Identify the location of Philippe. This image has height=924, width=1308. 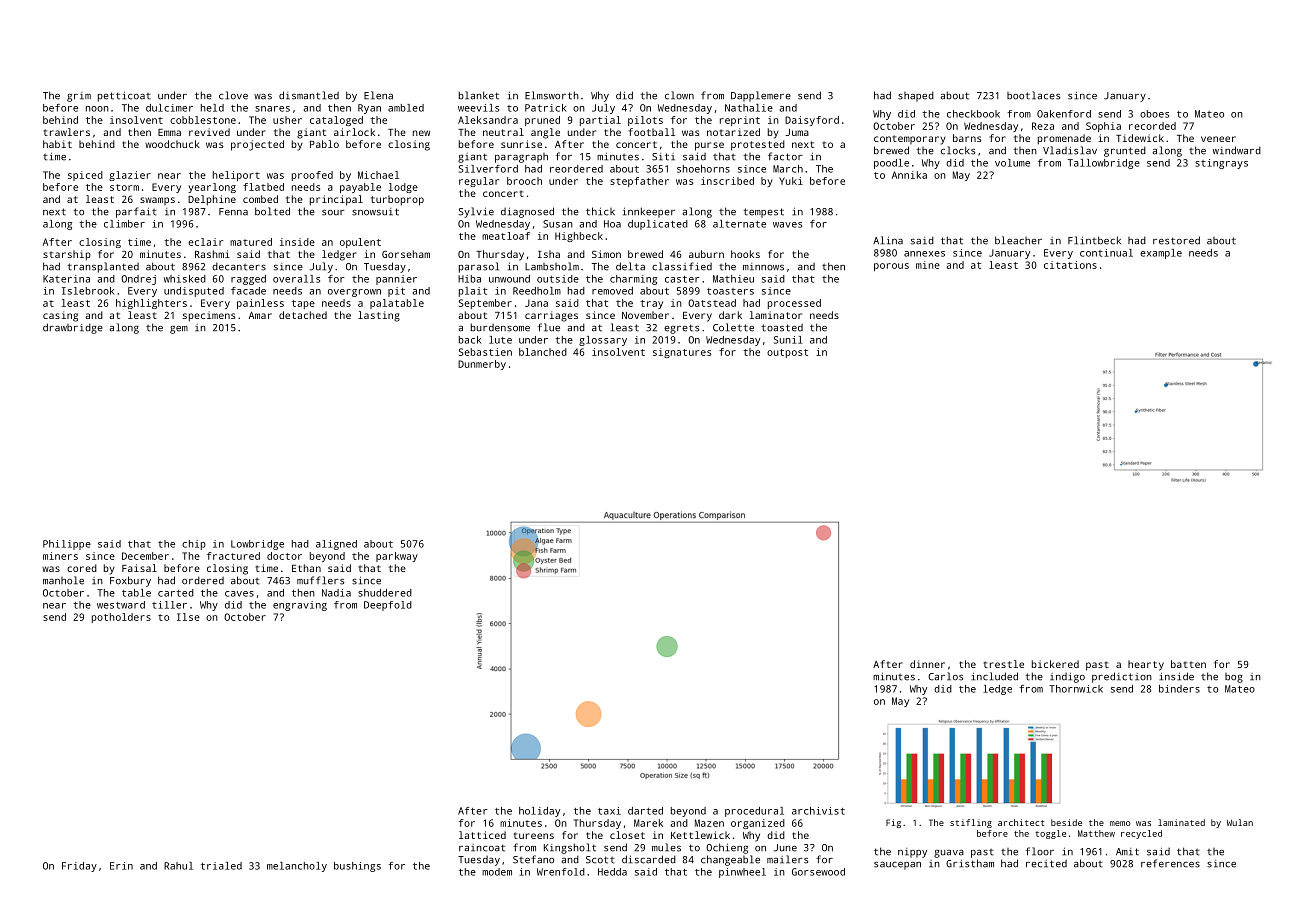
(67, 545).
